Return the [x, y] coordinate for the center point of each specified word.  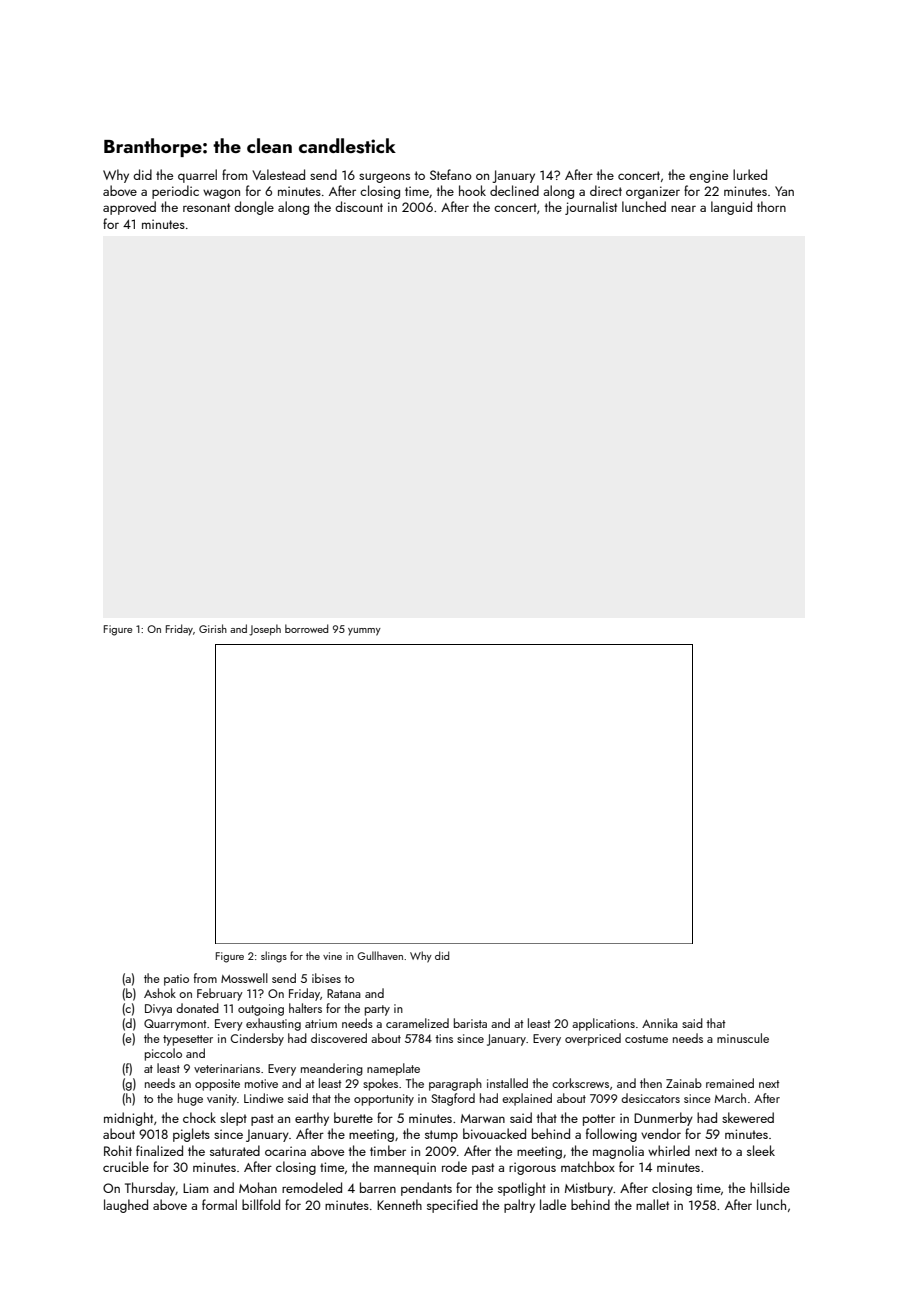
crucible [126, 1166]
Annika [660, 1023]
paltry [519, 1206]
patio [176, 980]
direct [606, 190]
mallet [652, 1204]
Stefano [451, 174]
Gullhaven [380, 955]
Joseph [265, 630]
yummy [364, 632]
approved [129, 208]
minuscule [743, 1038]
